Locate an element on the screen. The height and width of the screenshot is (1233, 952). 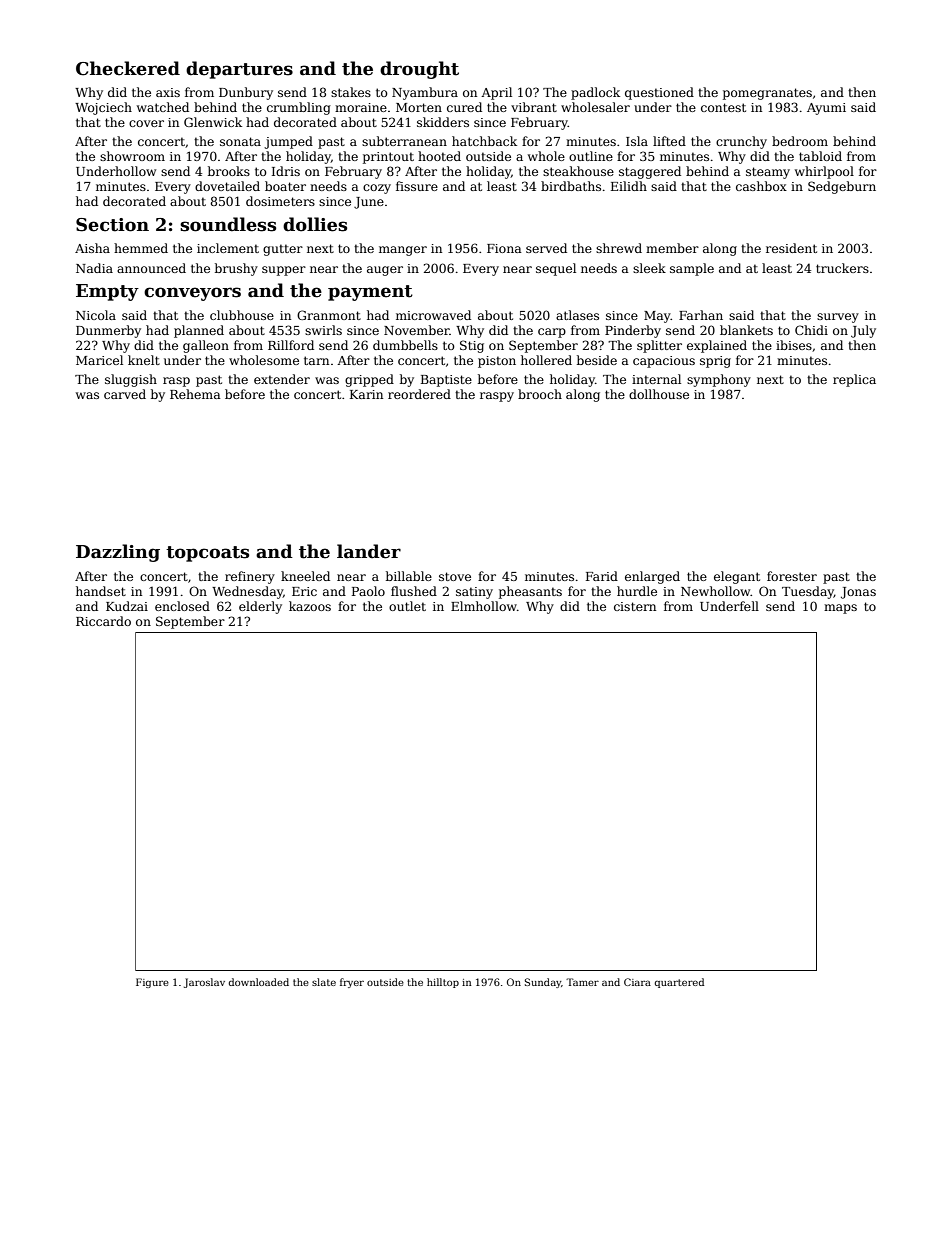
elegant is located at coordinates (737, 577).
